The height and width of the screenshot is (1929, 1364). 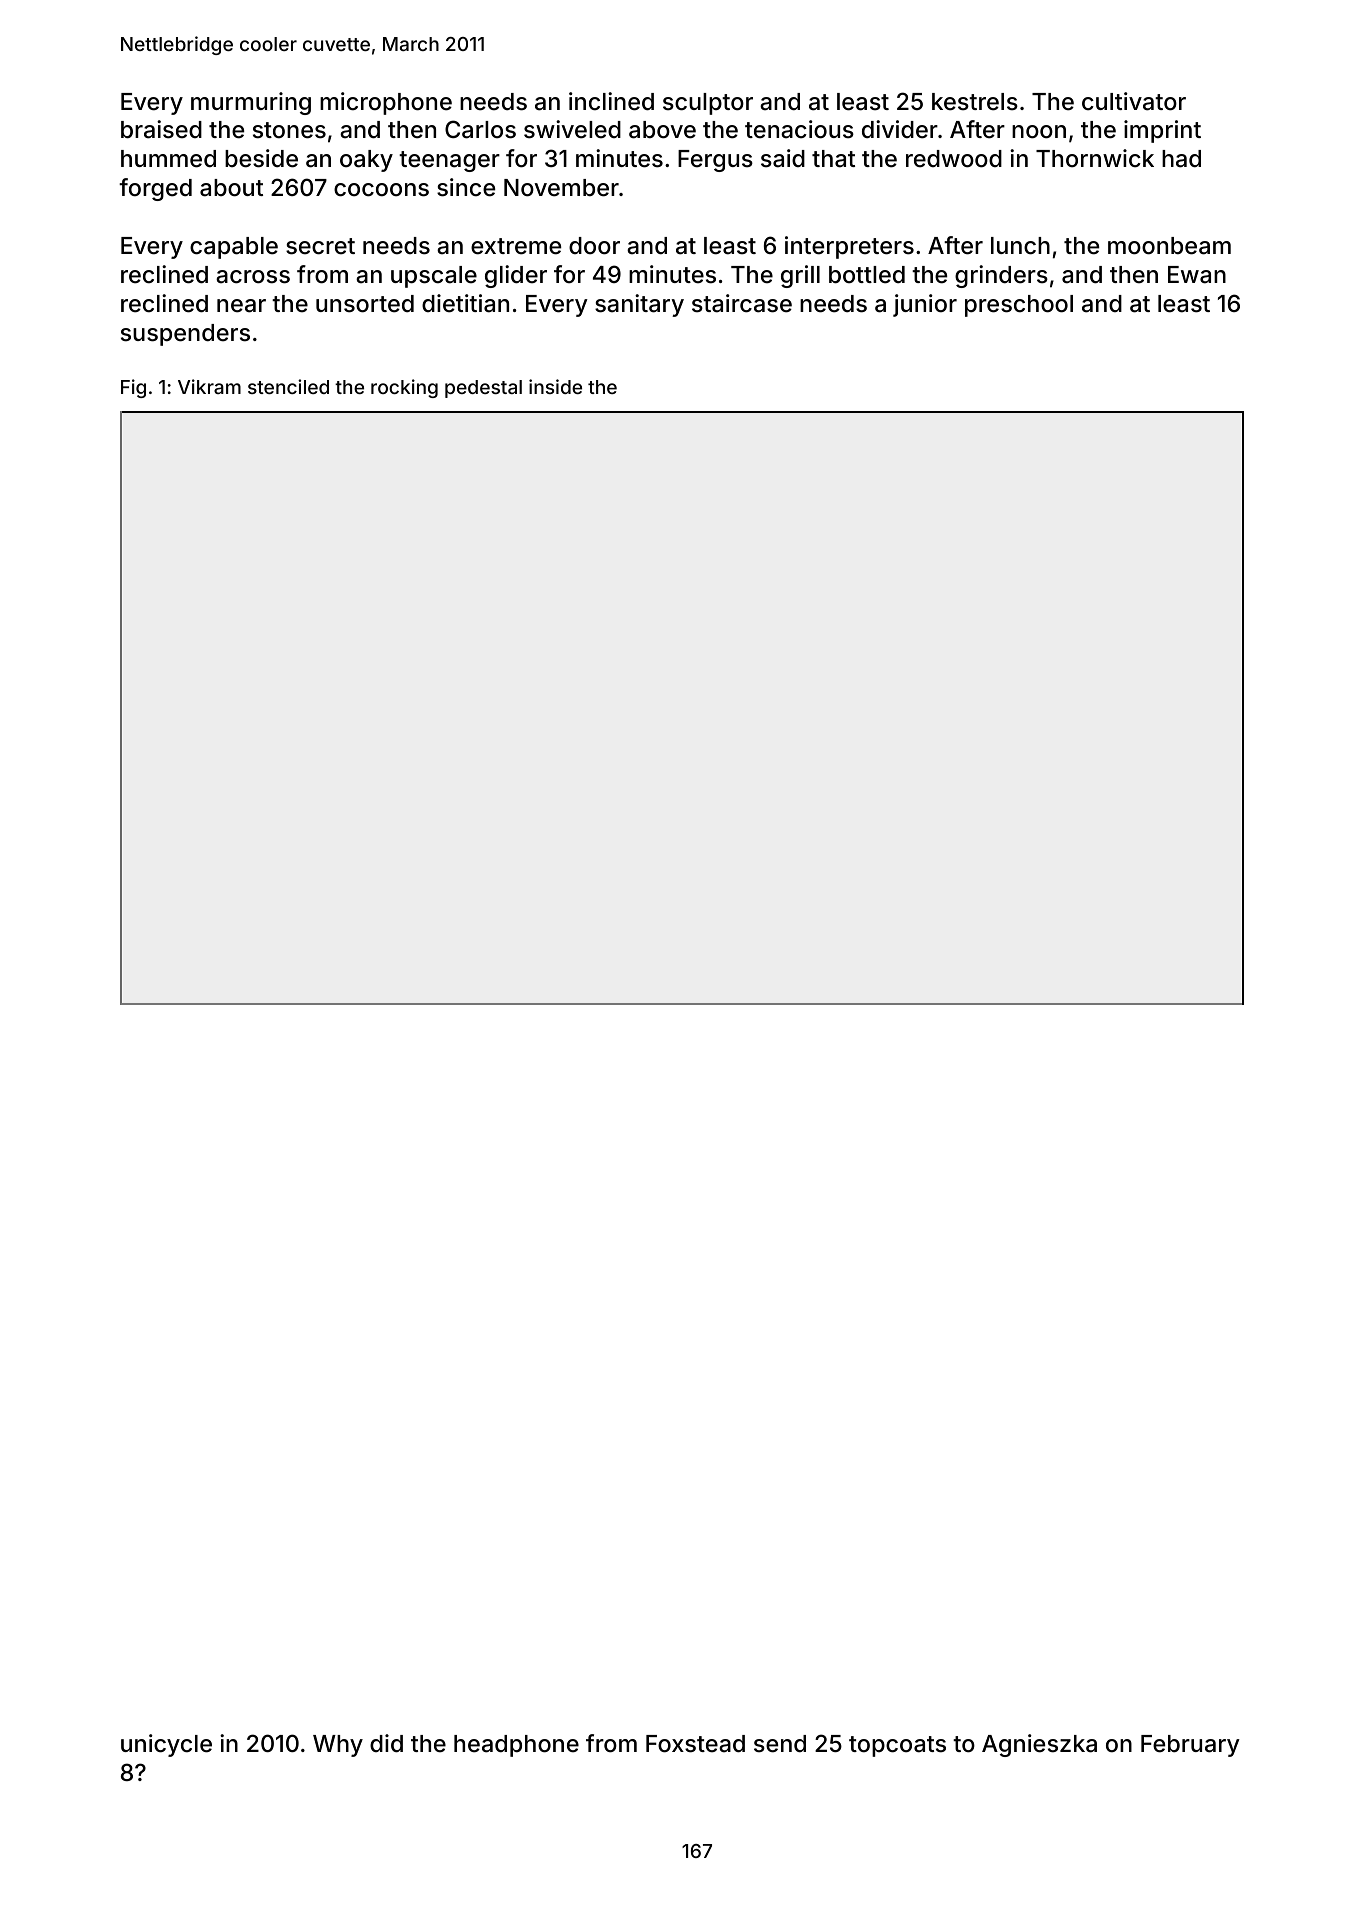 I want to click on Foxstead, so click(x=695, y=1744).
